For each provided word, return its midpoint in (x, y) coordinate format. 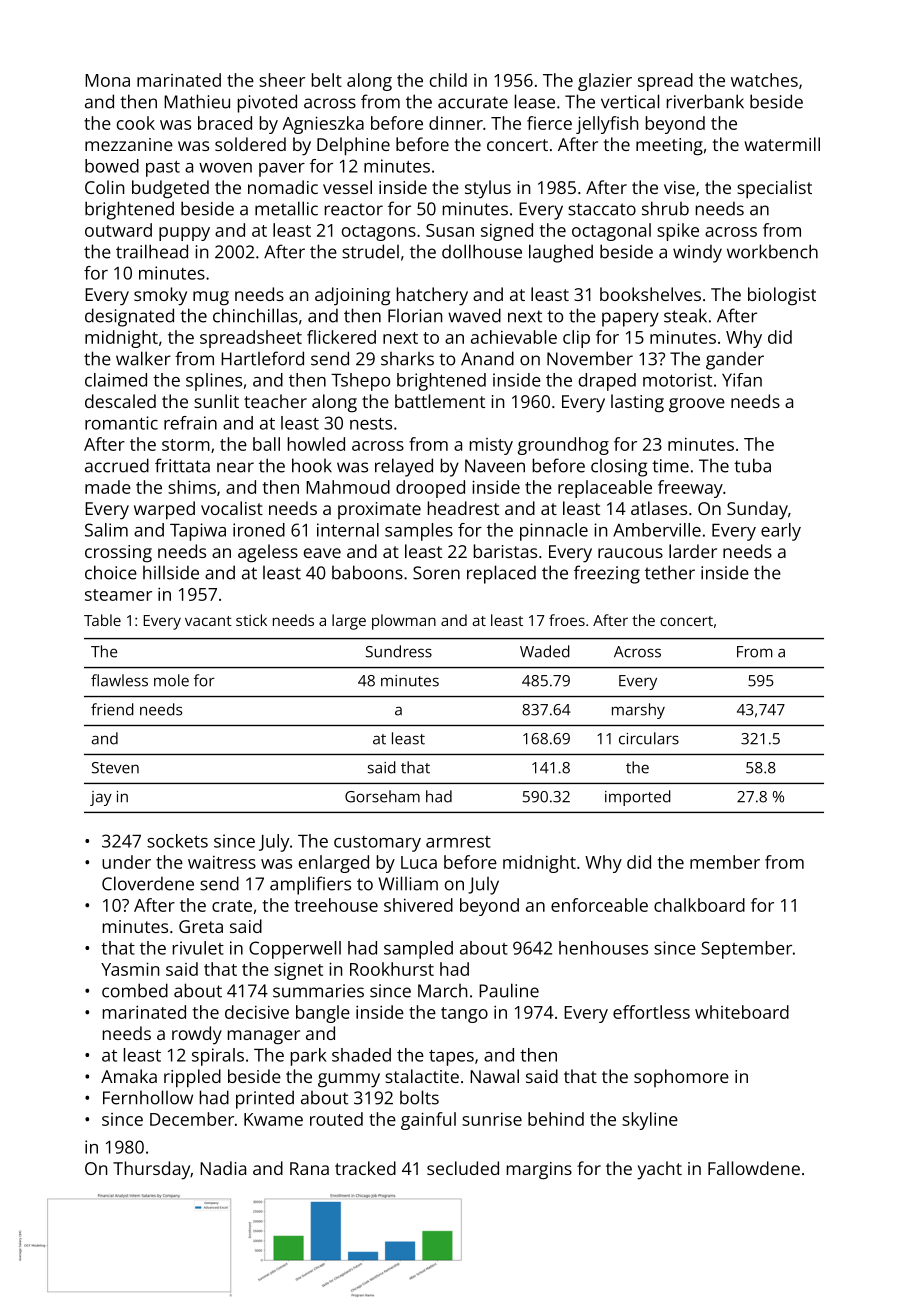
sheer (282, 80)
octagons (379, 233)
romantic (121, 423)
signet (298, 971)
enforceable (599, 905)
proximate (379, 510)
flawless (119, 680)
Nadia (223, 1168)
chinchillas (255, 315)
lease (535, 101)
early (781, 532)
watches (764, 80)
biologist (782, 296)
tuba (752, 465)
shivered (418, 905)
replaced (501, 574)
